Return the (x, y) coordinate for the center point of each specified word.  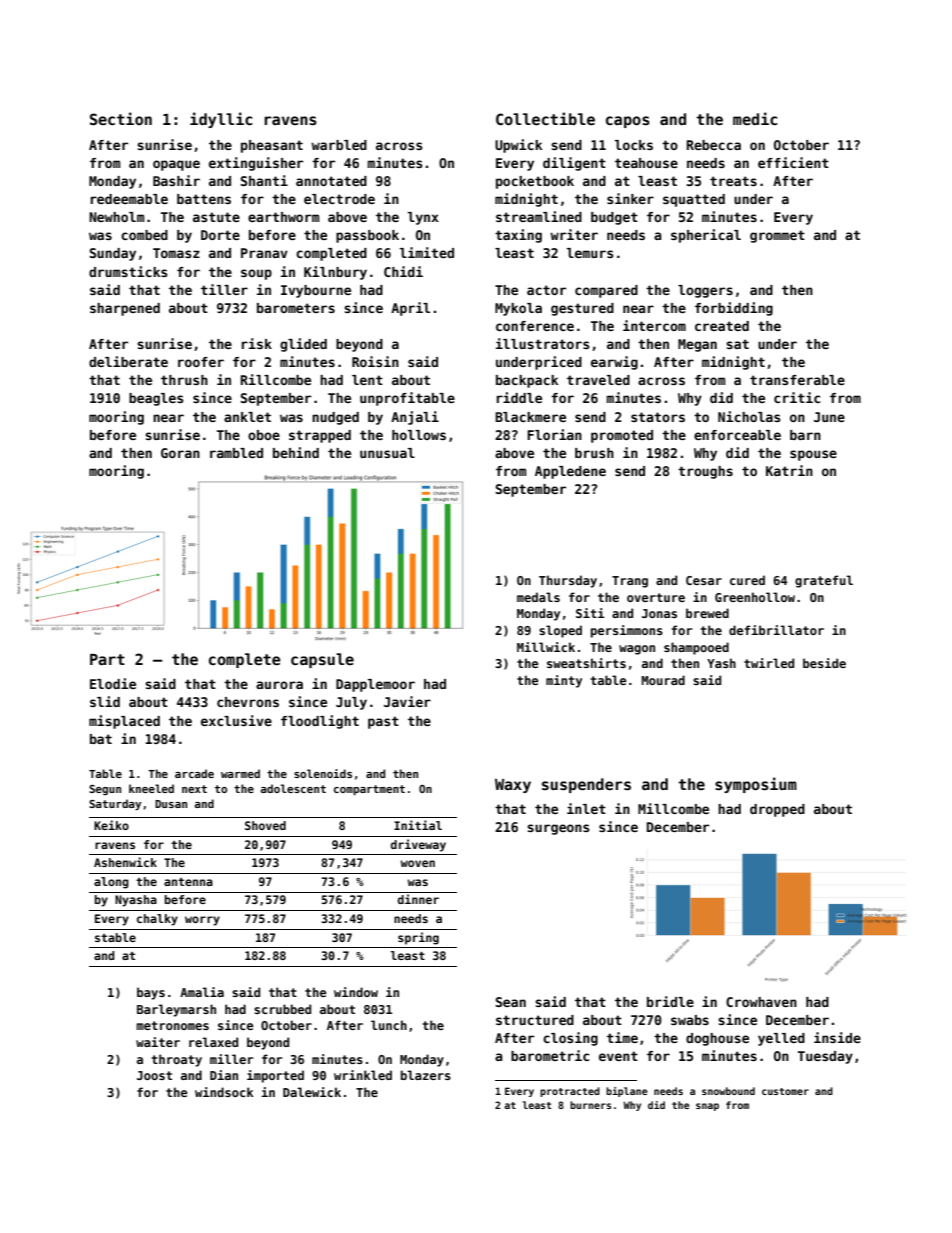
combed (144, 235)
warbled (339, 145)
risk (257, 343)
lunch (389, 1025)
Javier (407, 701)
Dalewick (312, 1092)
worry (202, 921)
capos (628, 122)
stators (658, 417)
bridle (670, 1001)
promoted (622, 436)
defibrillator (776, 630)
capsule (322, 660)
